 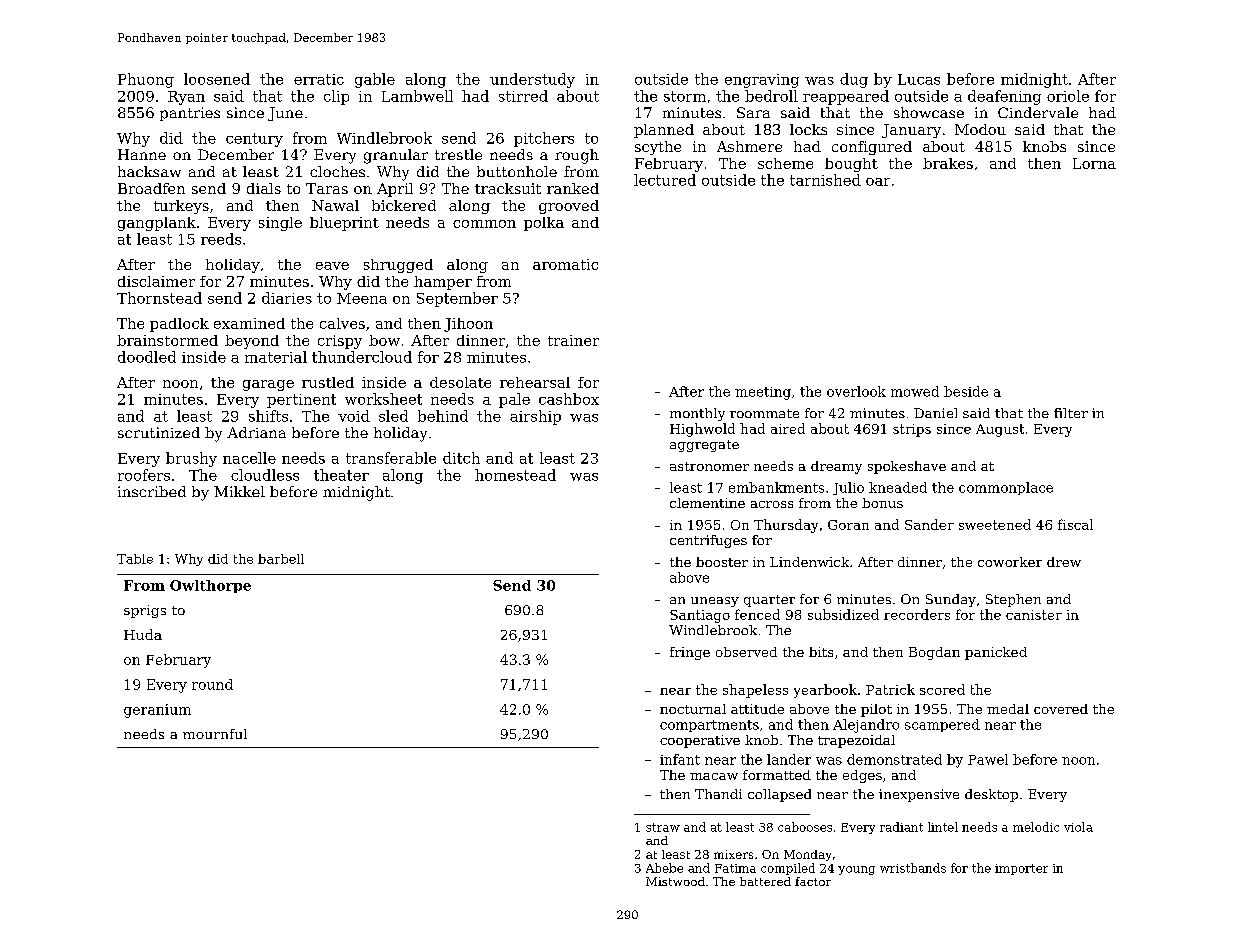 What do you see at coordinates (762, 81) in the screenshot?
I see `engraving` at bounding box center [762, 81].
